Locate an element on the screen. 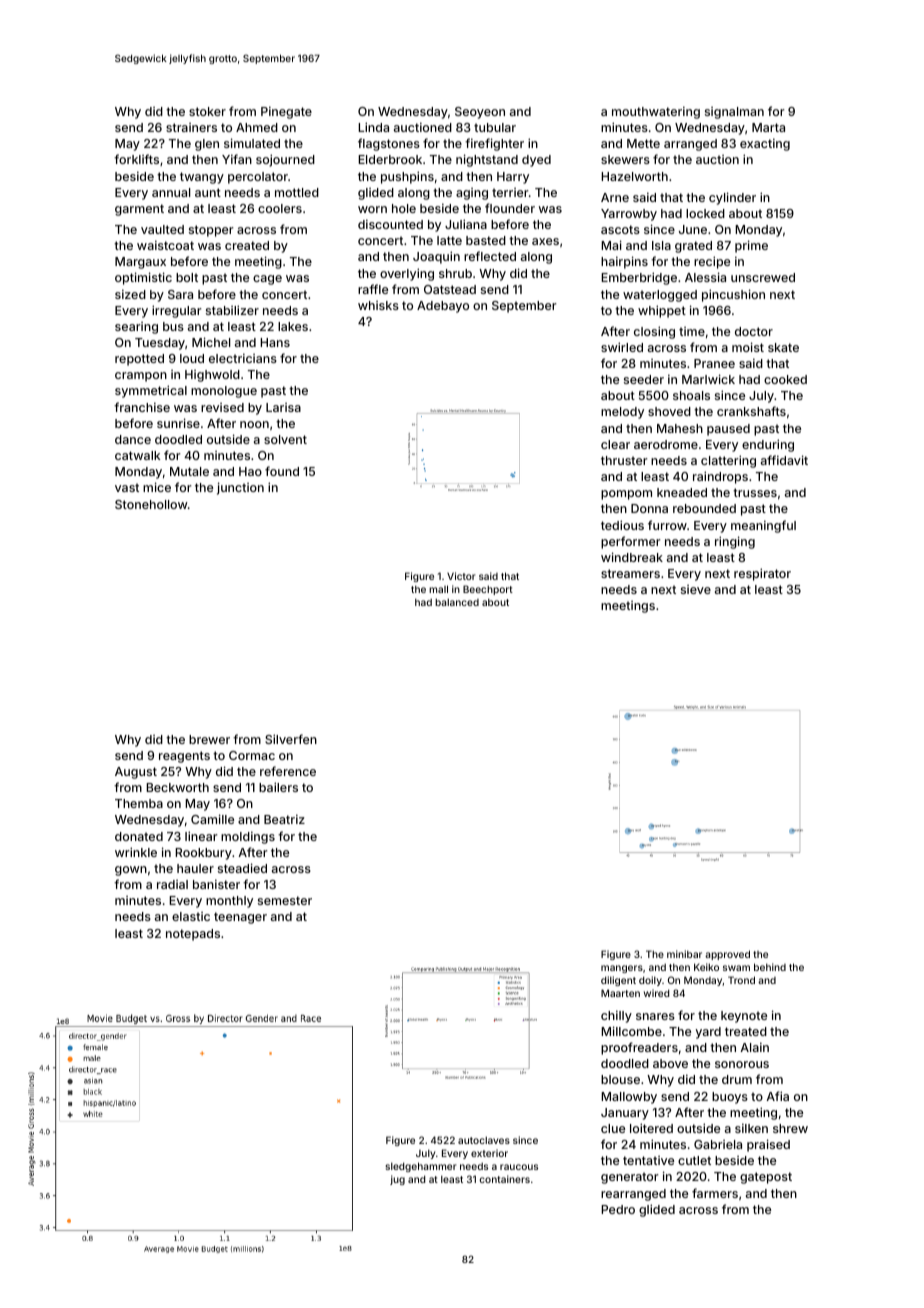 This screenshot has height=1308, width=924. sledgehammer is located at coordinates (420, 1167).
